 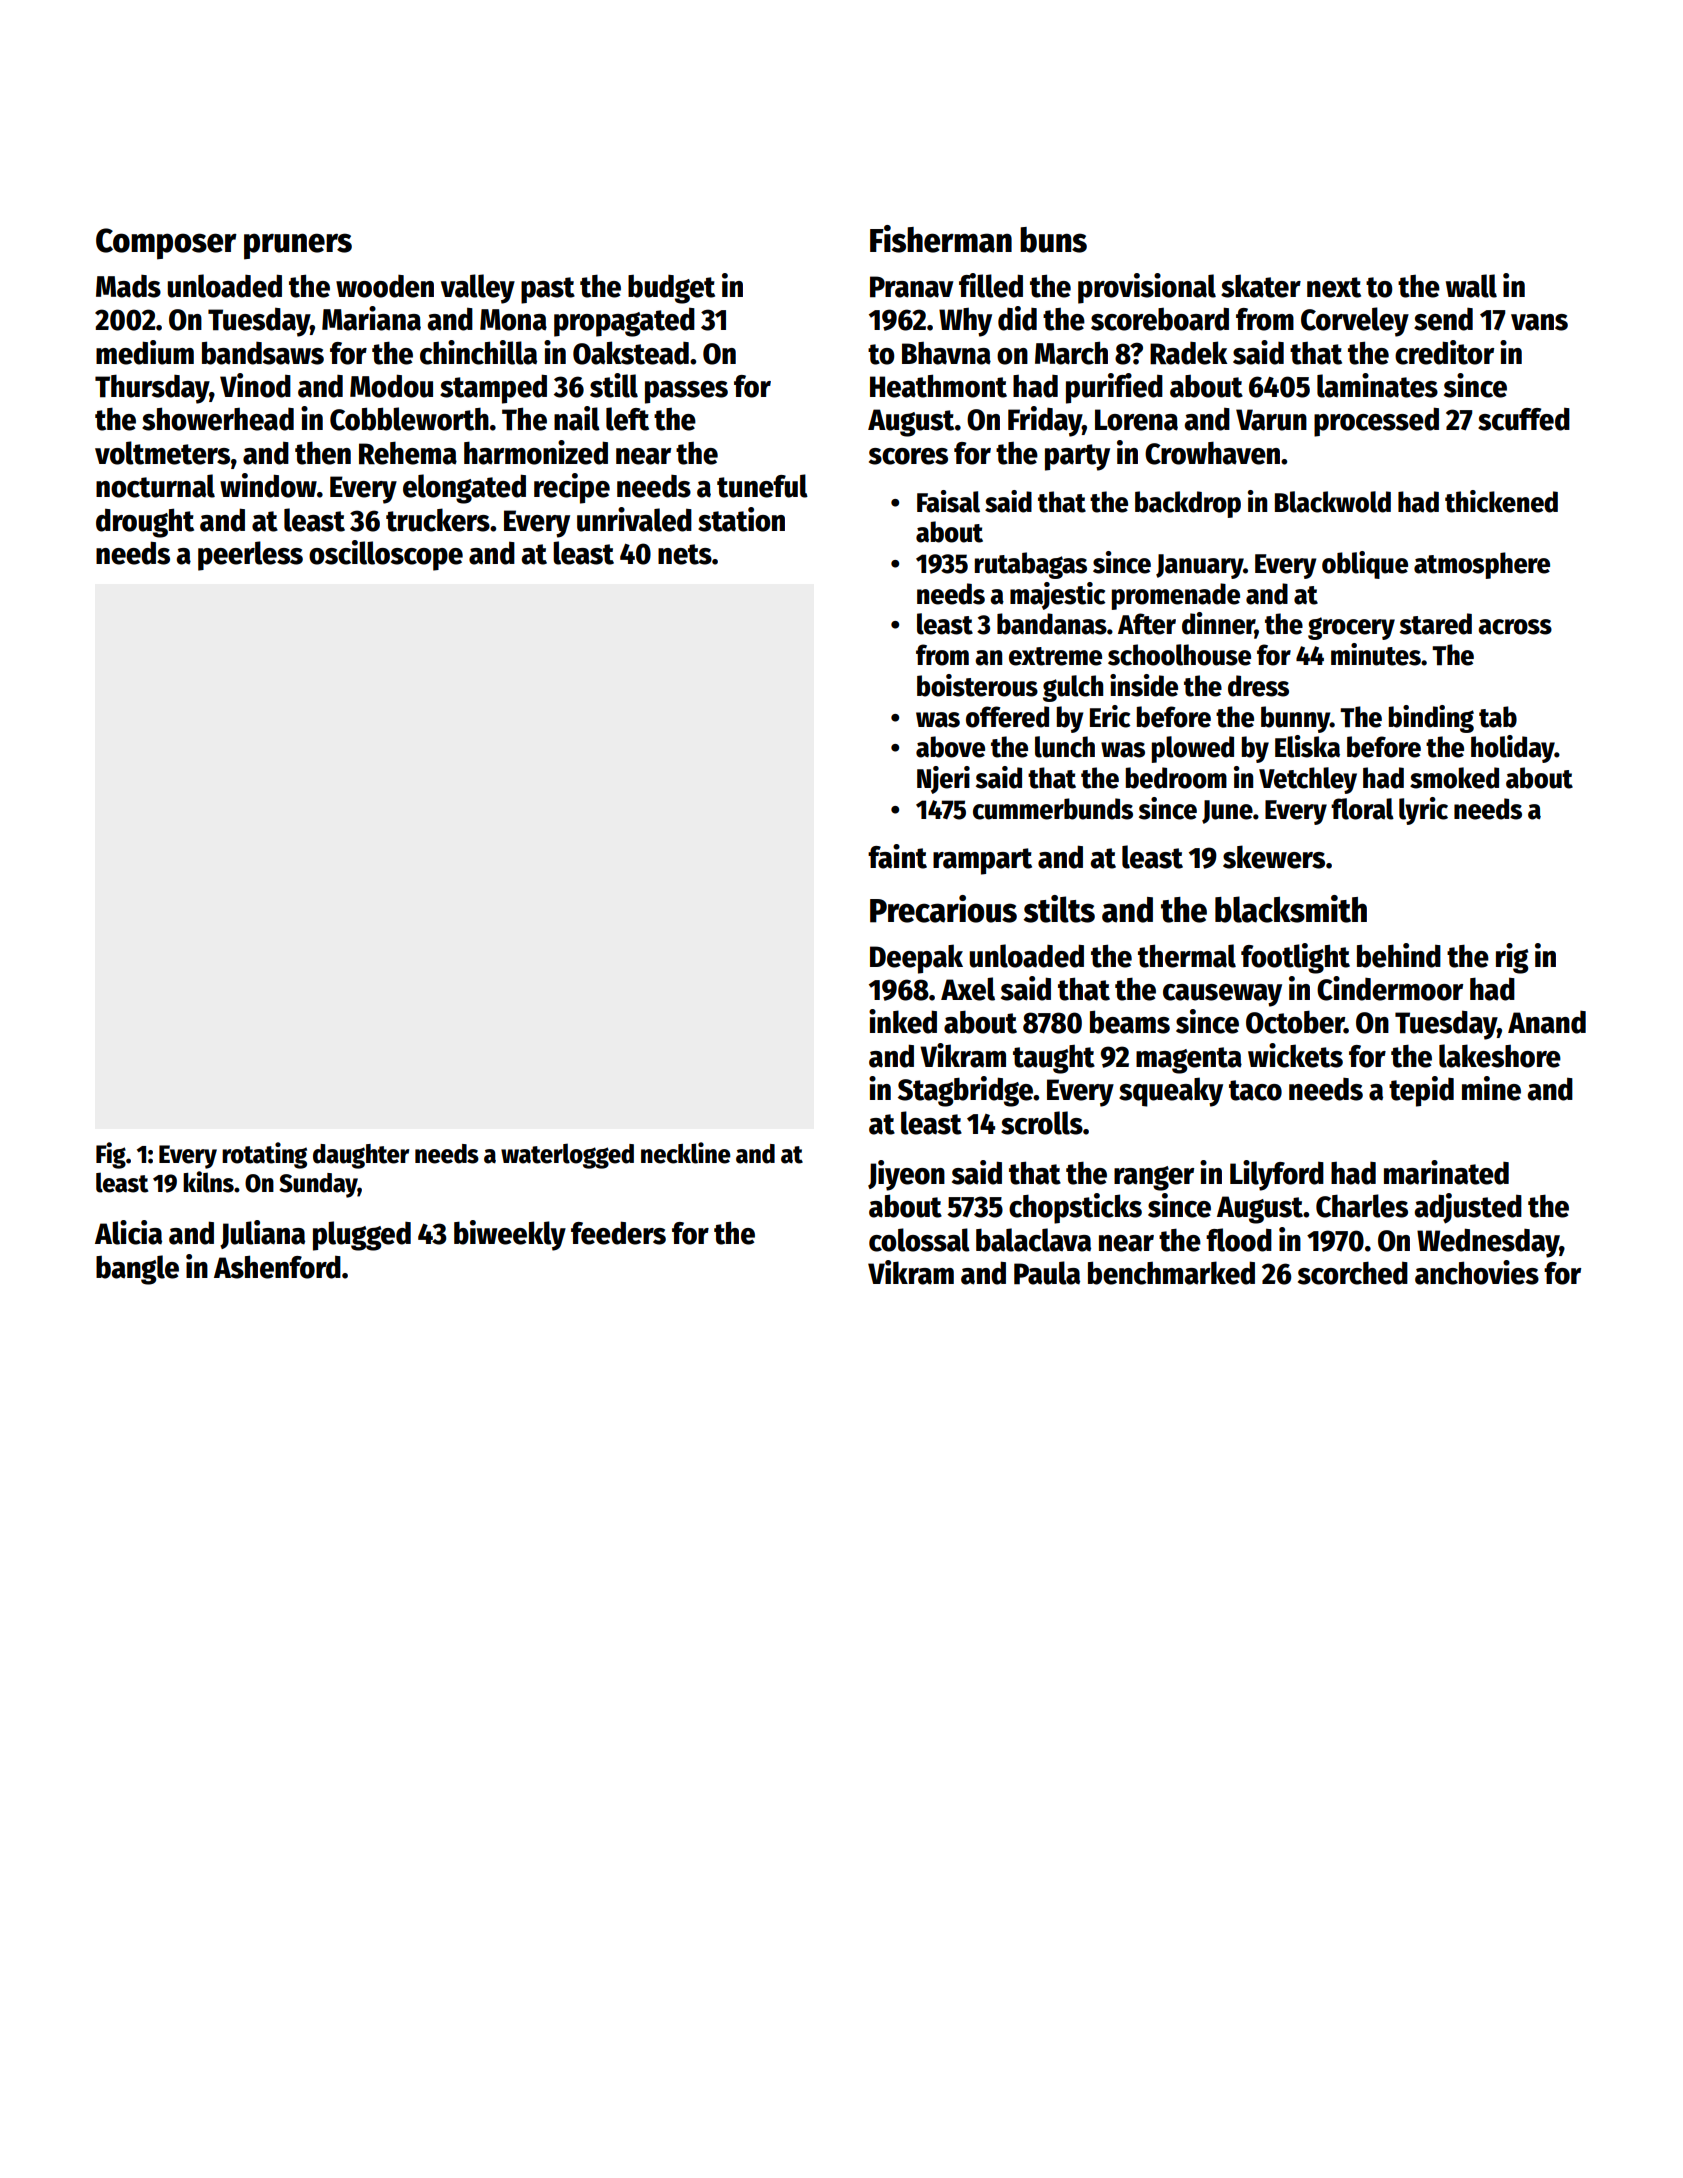 What do you see at coordinates (897, 856) in the image?
I see `faint` at bounding box center [897, 856].
